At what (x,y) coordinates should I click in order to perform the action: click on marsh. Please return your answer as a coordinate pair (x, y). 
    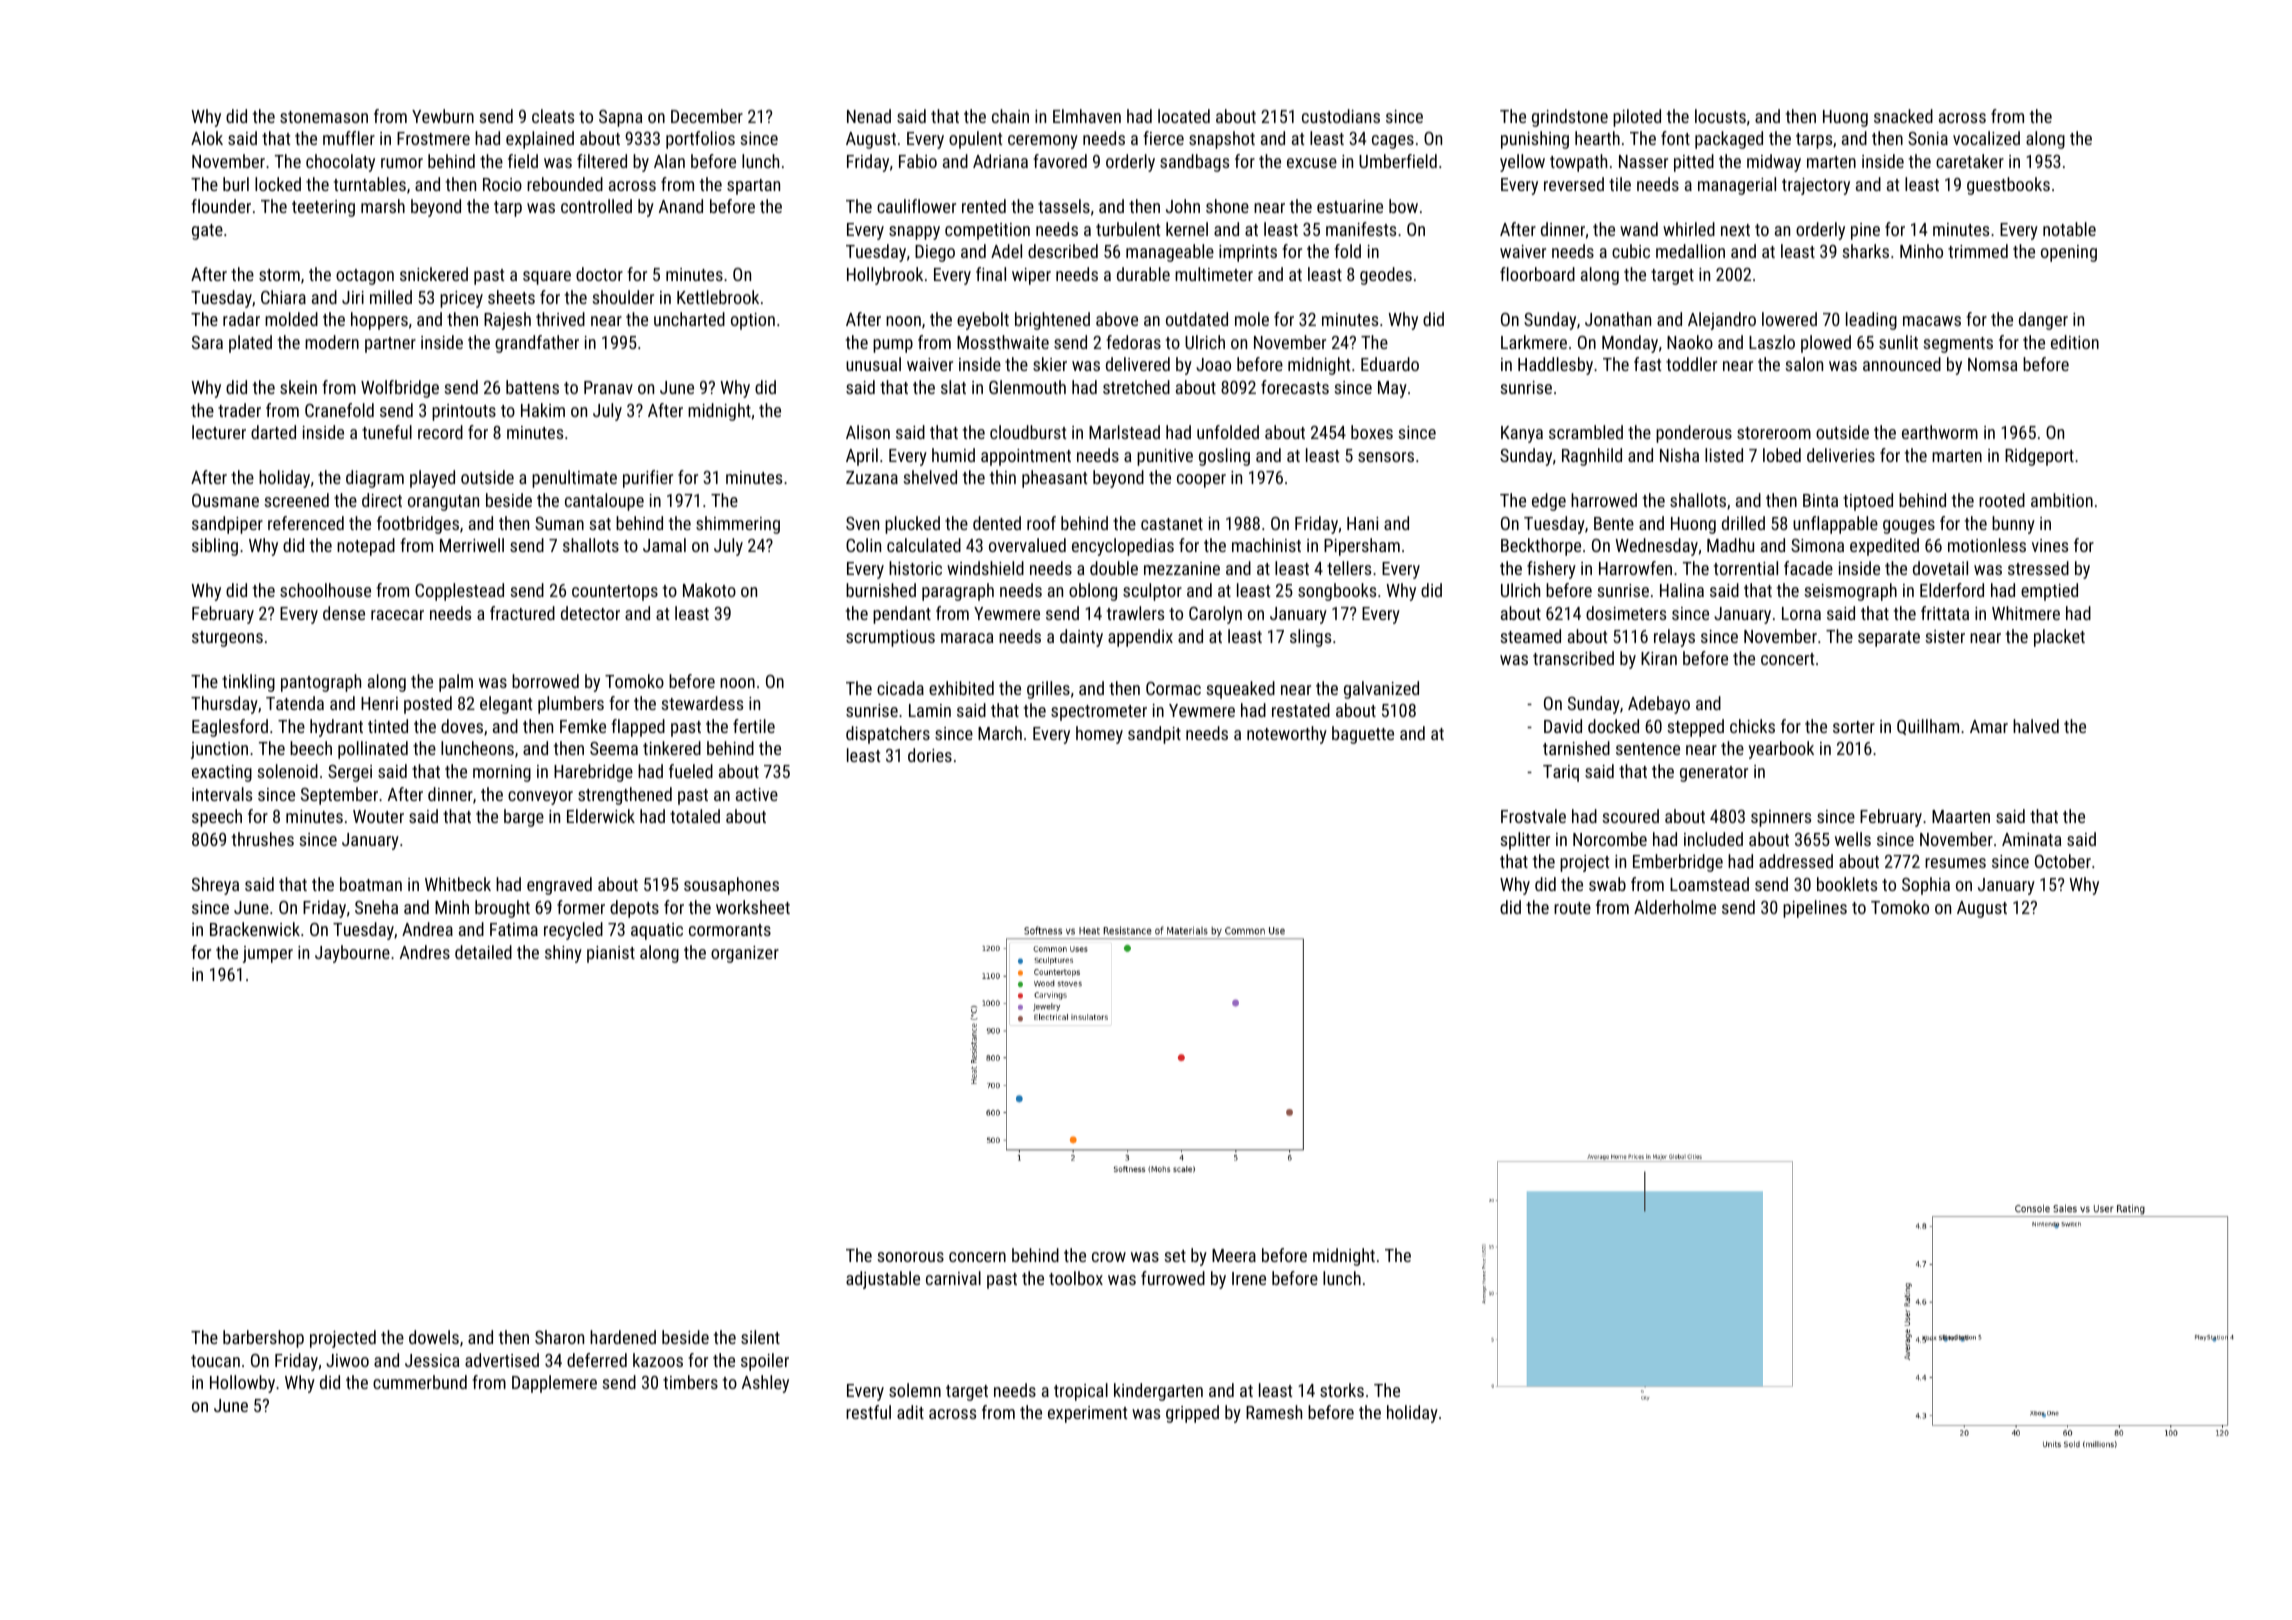
    Looking at the image, I should click on (383, 206).
